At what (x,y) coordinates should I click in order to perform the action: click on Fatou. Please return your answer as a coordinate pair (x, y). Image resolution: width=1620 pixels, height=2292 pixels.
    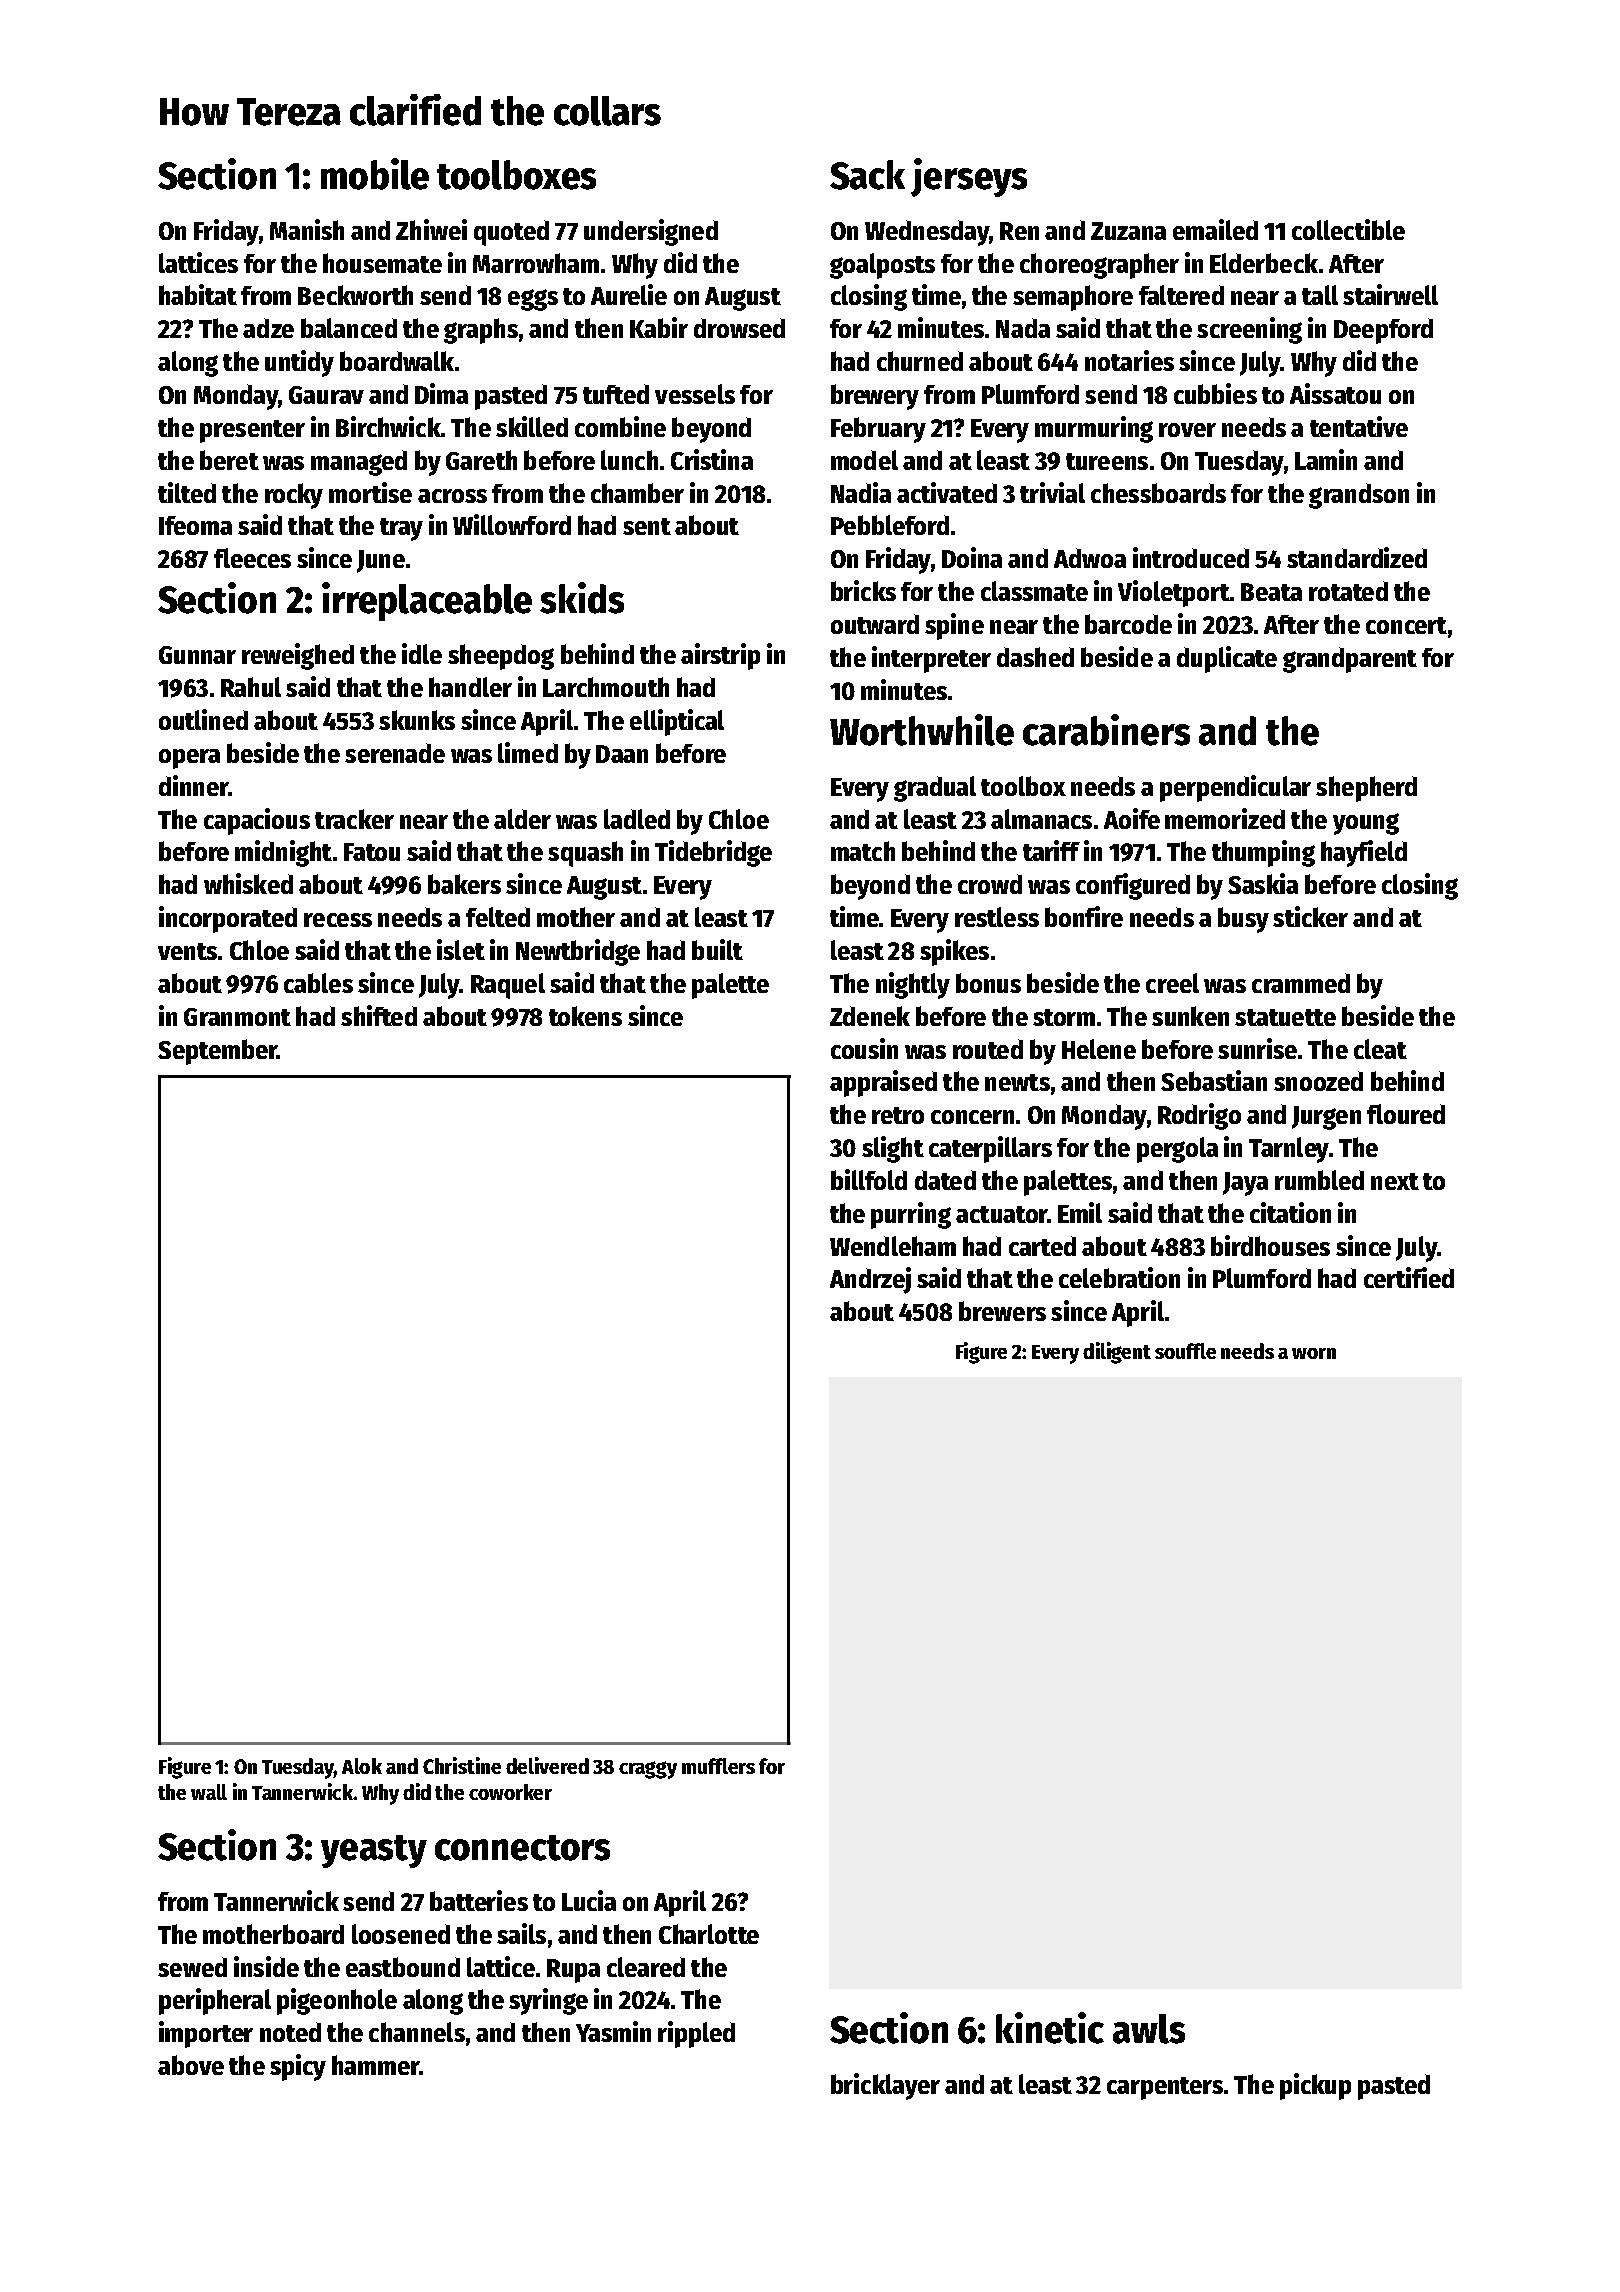
    Looking at the image, I should click on (372, 852).
